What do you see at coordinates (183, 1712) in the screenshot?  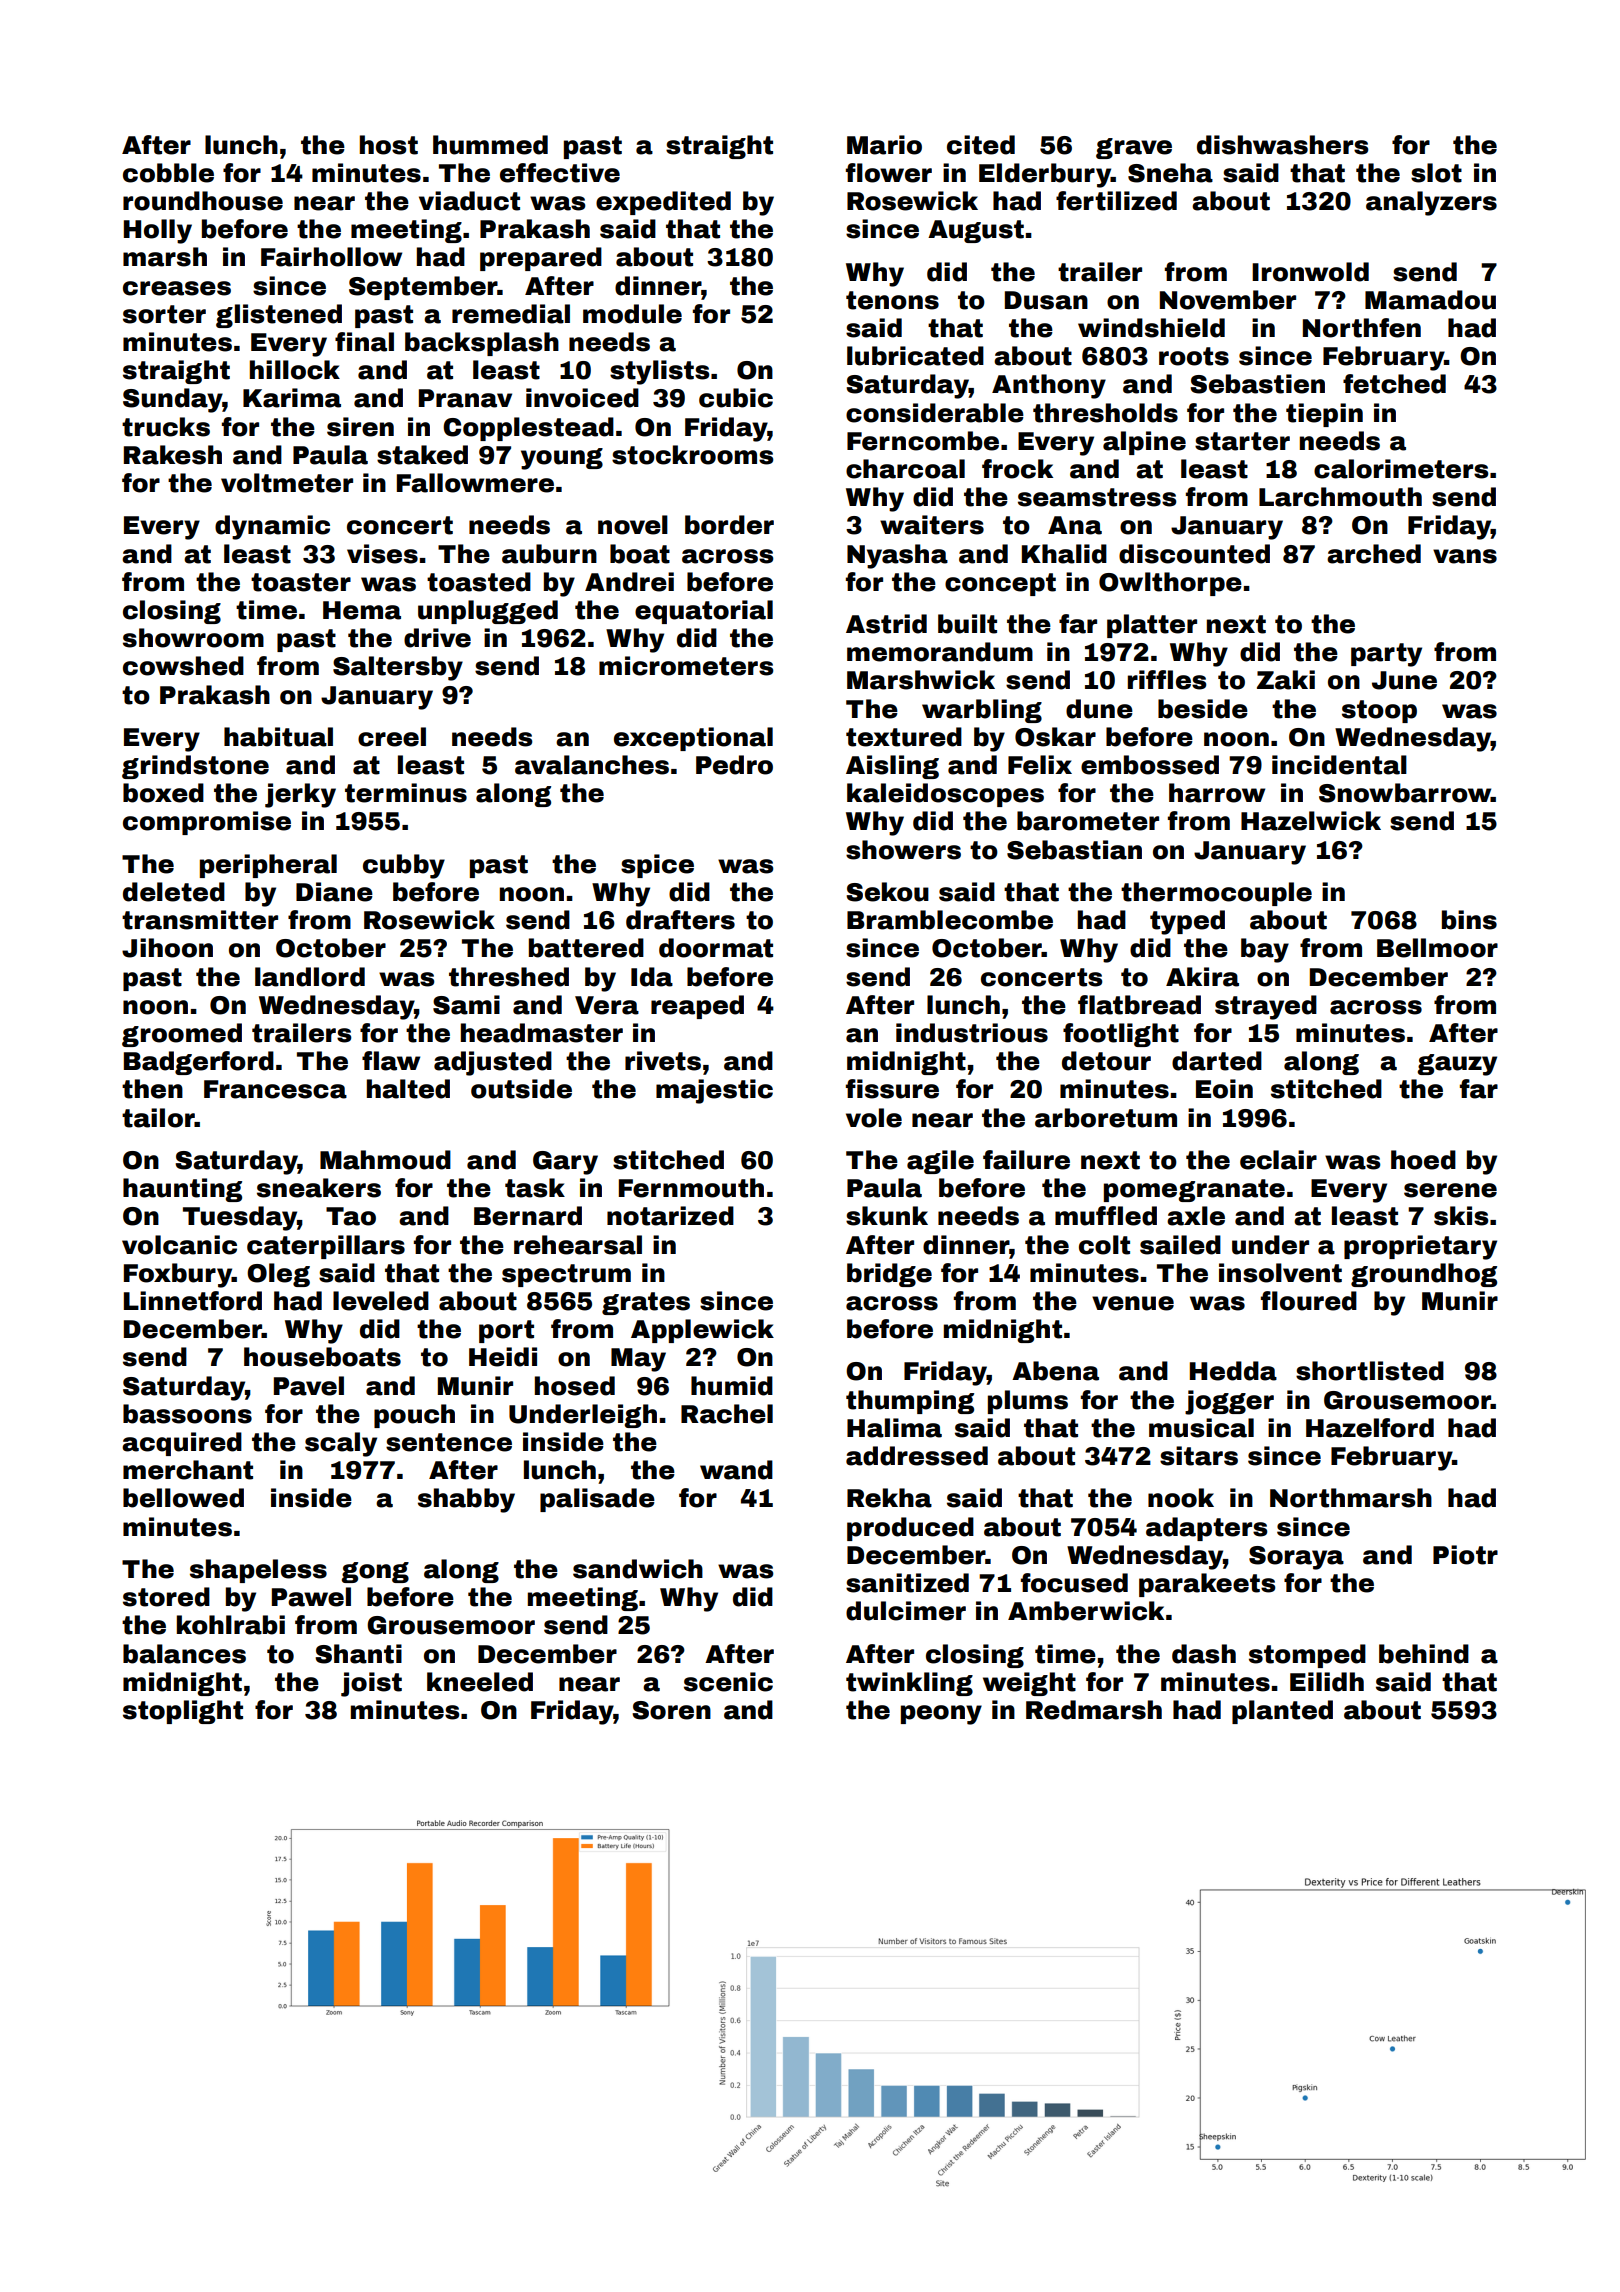 I see `stoplight` at bounding box center [183, 1712].
